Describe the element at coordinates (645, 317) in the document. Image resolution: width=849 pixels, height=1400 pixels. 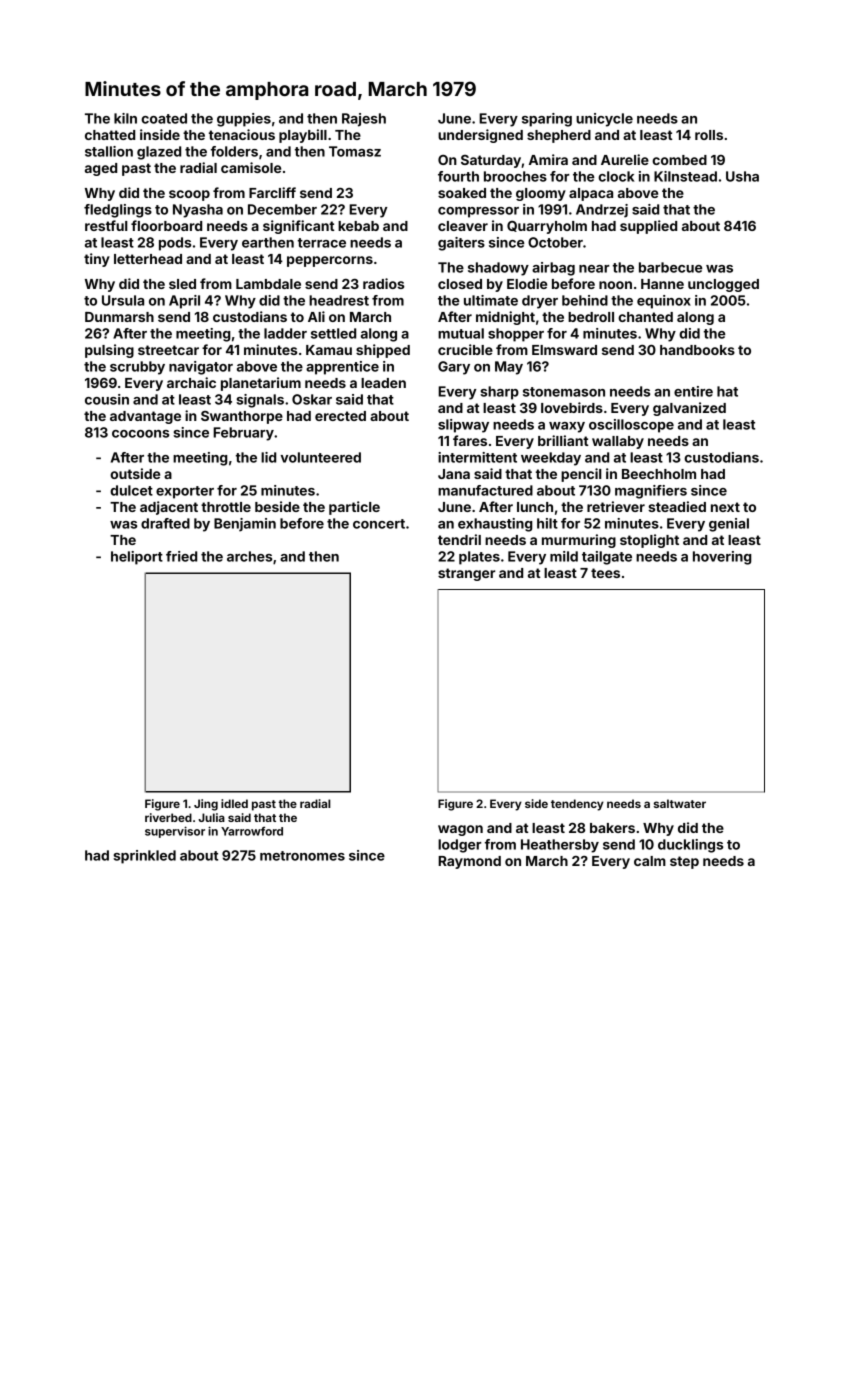
I see `chanted` at that location.
